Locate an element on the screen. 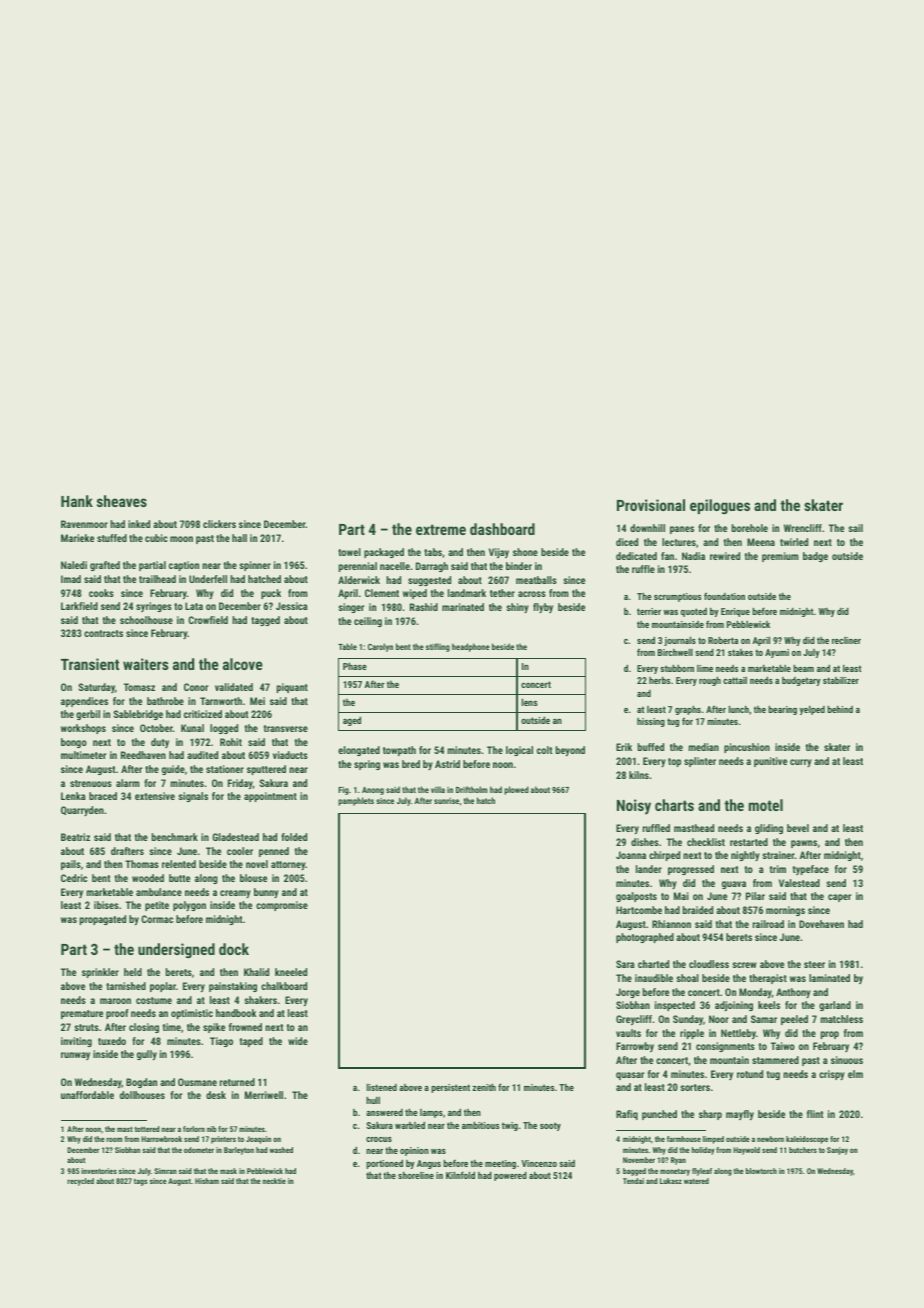  sprinkler is located at coordinates (100, 973).
